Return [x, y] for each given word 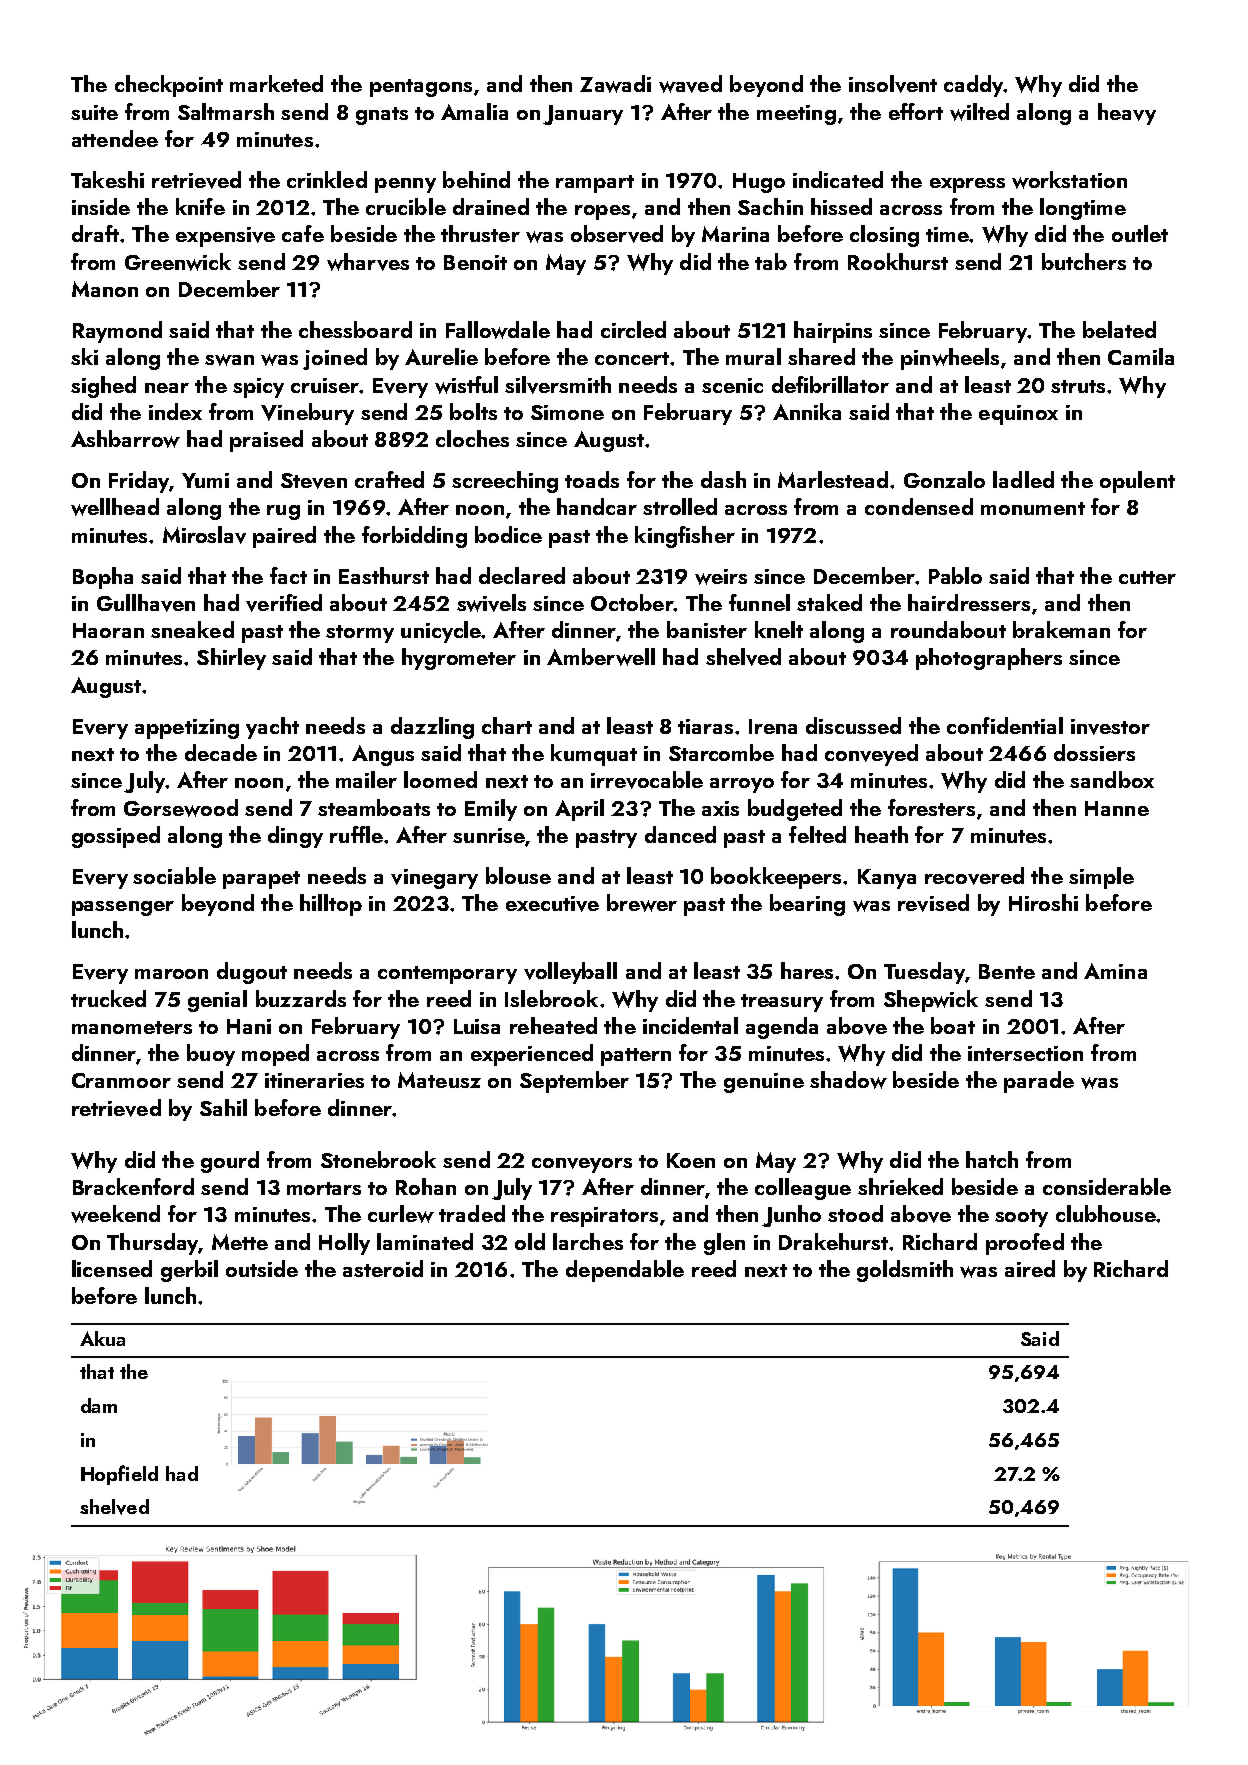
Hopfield [119, 1475]
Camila [1141, 356]
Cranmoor [121, 1080]
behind [476, 179]
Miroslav [204, 535]
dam [99, 1405]
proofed [1025, 1244]
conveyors [582, 1165]
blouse [518, 875]
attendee [115, 138]
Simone [567, 412]
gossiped [116, 837]
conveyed [871, 755]
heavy [1127, 114]
